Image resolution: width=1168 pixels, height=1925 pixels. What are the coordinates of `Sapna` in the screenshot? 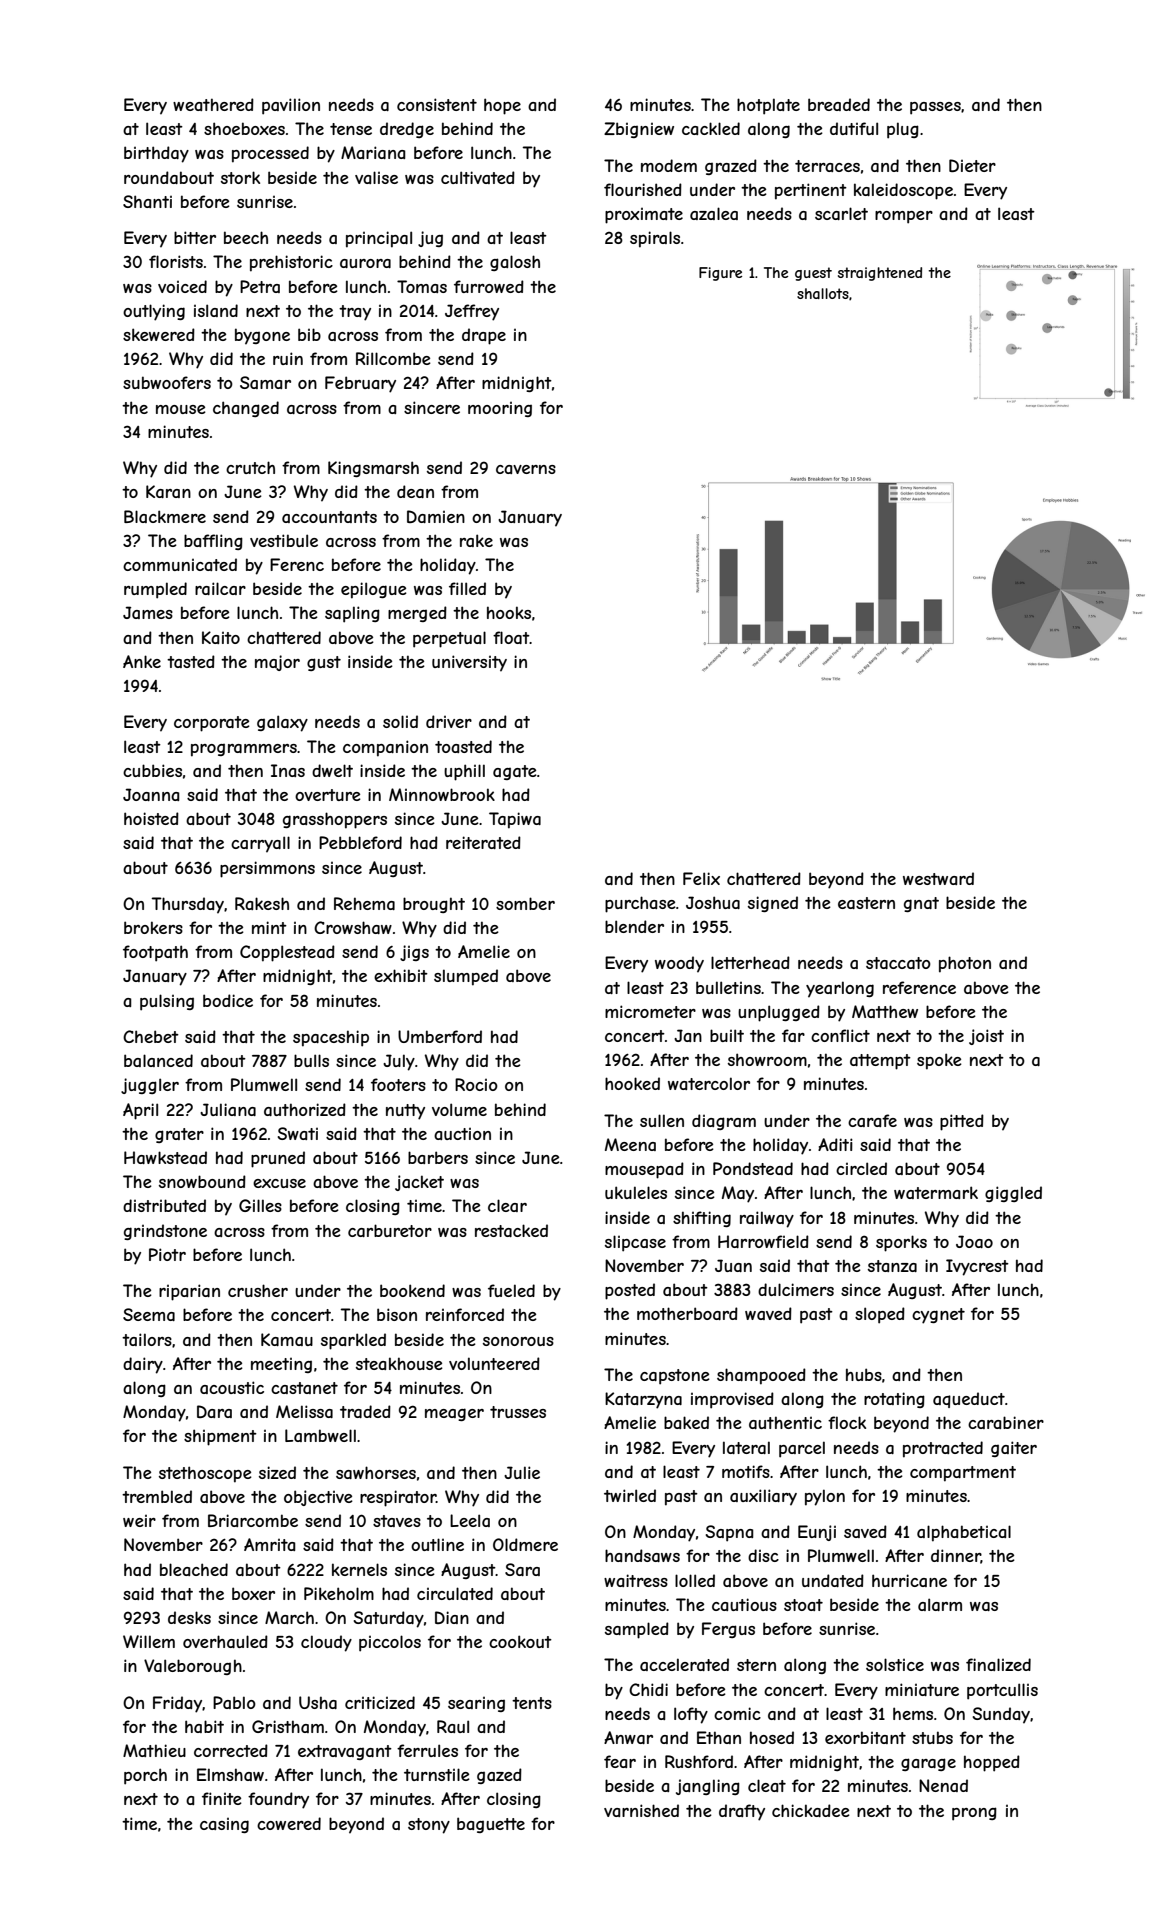 It's located at (729, 1533).
